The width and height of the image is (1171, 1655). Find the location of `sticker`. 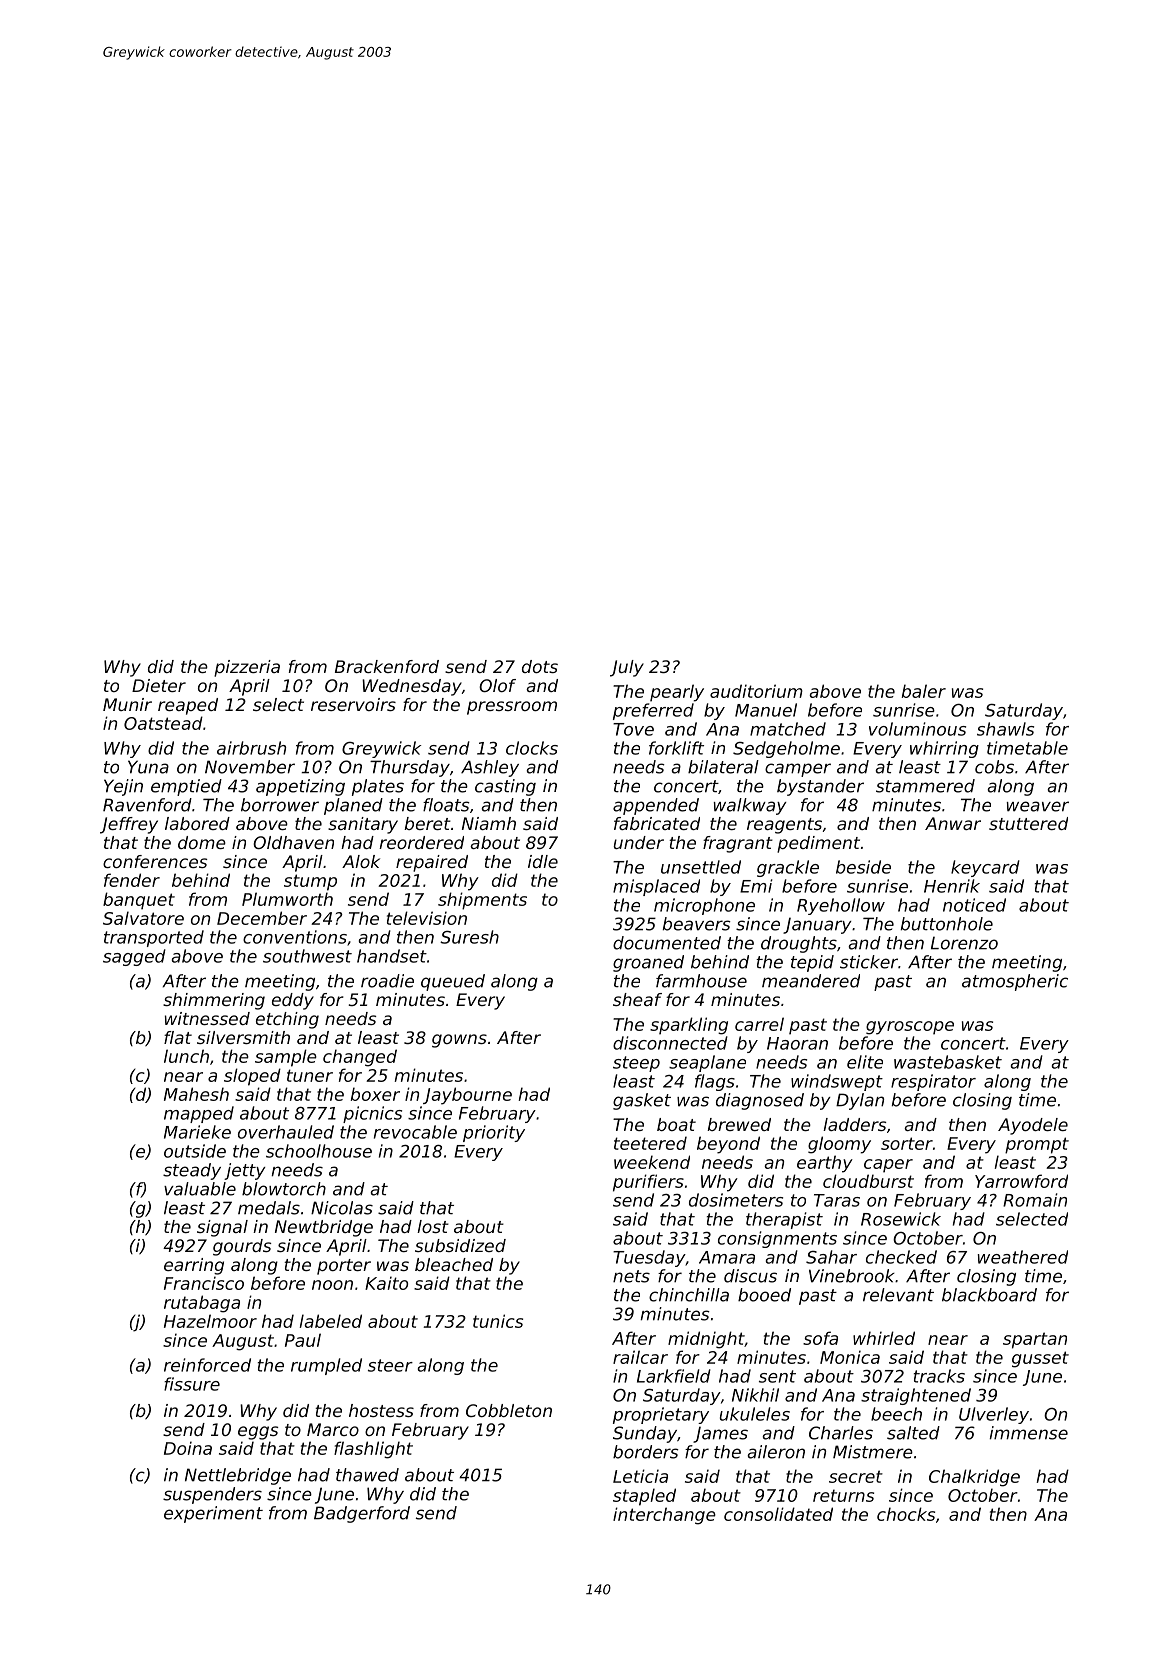

sticker is located at coordinates (869, 962).
